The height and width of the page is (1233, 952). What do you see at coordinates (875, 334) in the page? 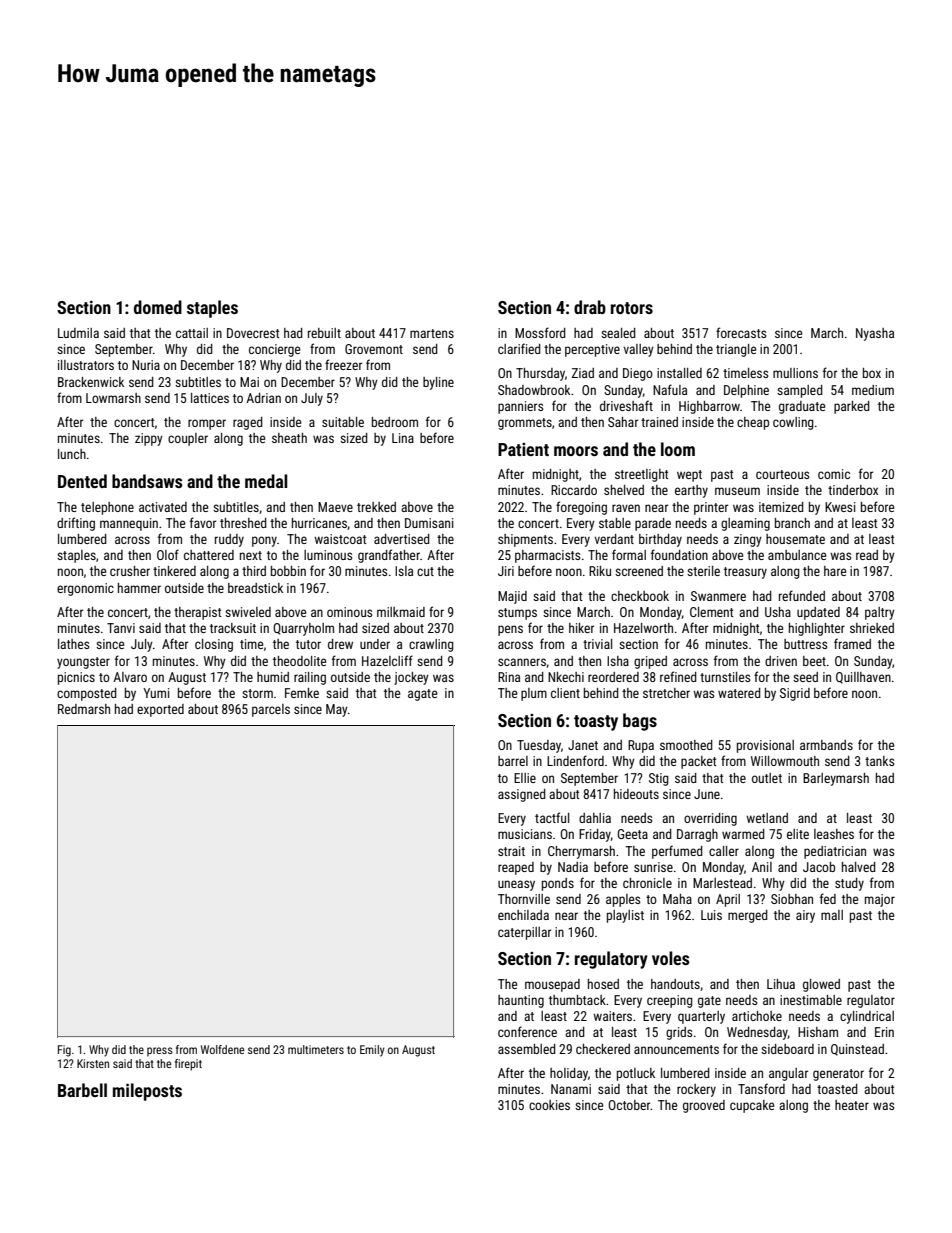
I see `Nyasha` at bounding box center [875, 334].
